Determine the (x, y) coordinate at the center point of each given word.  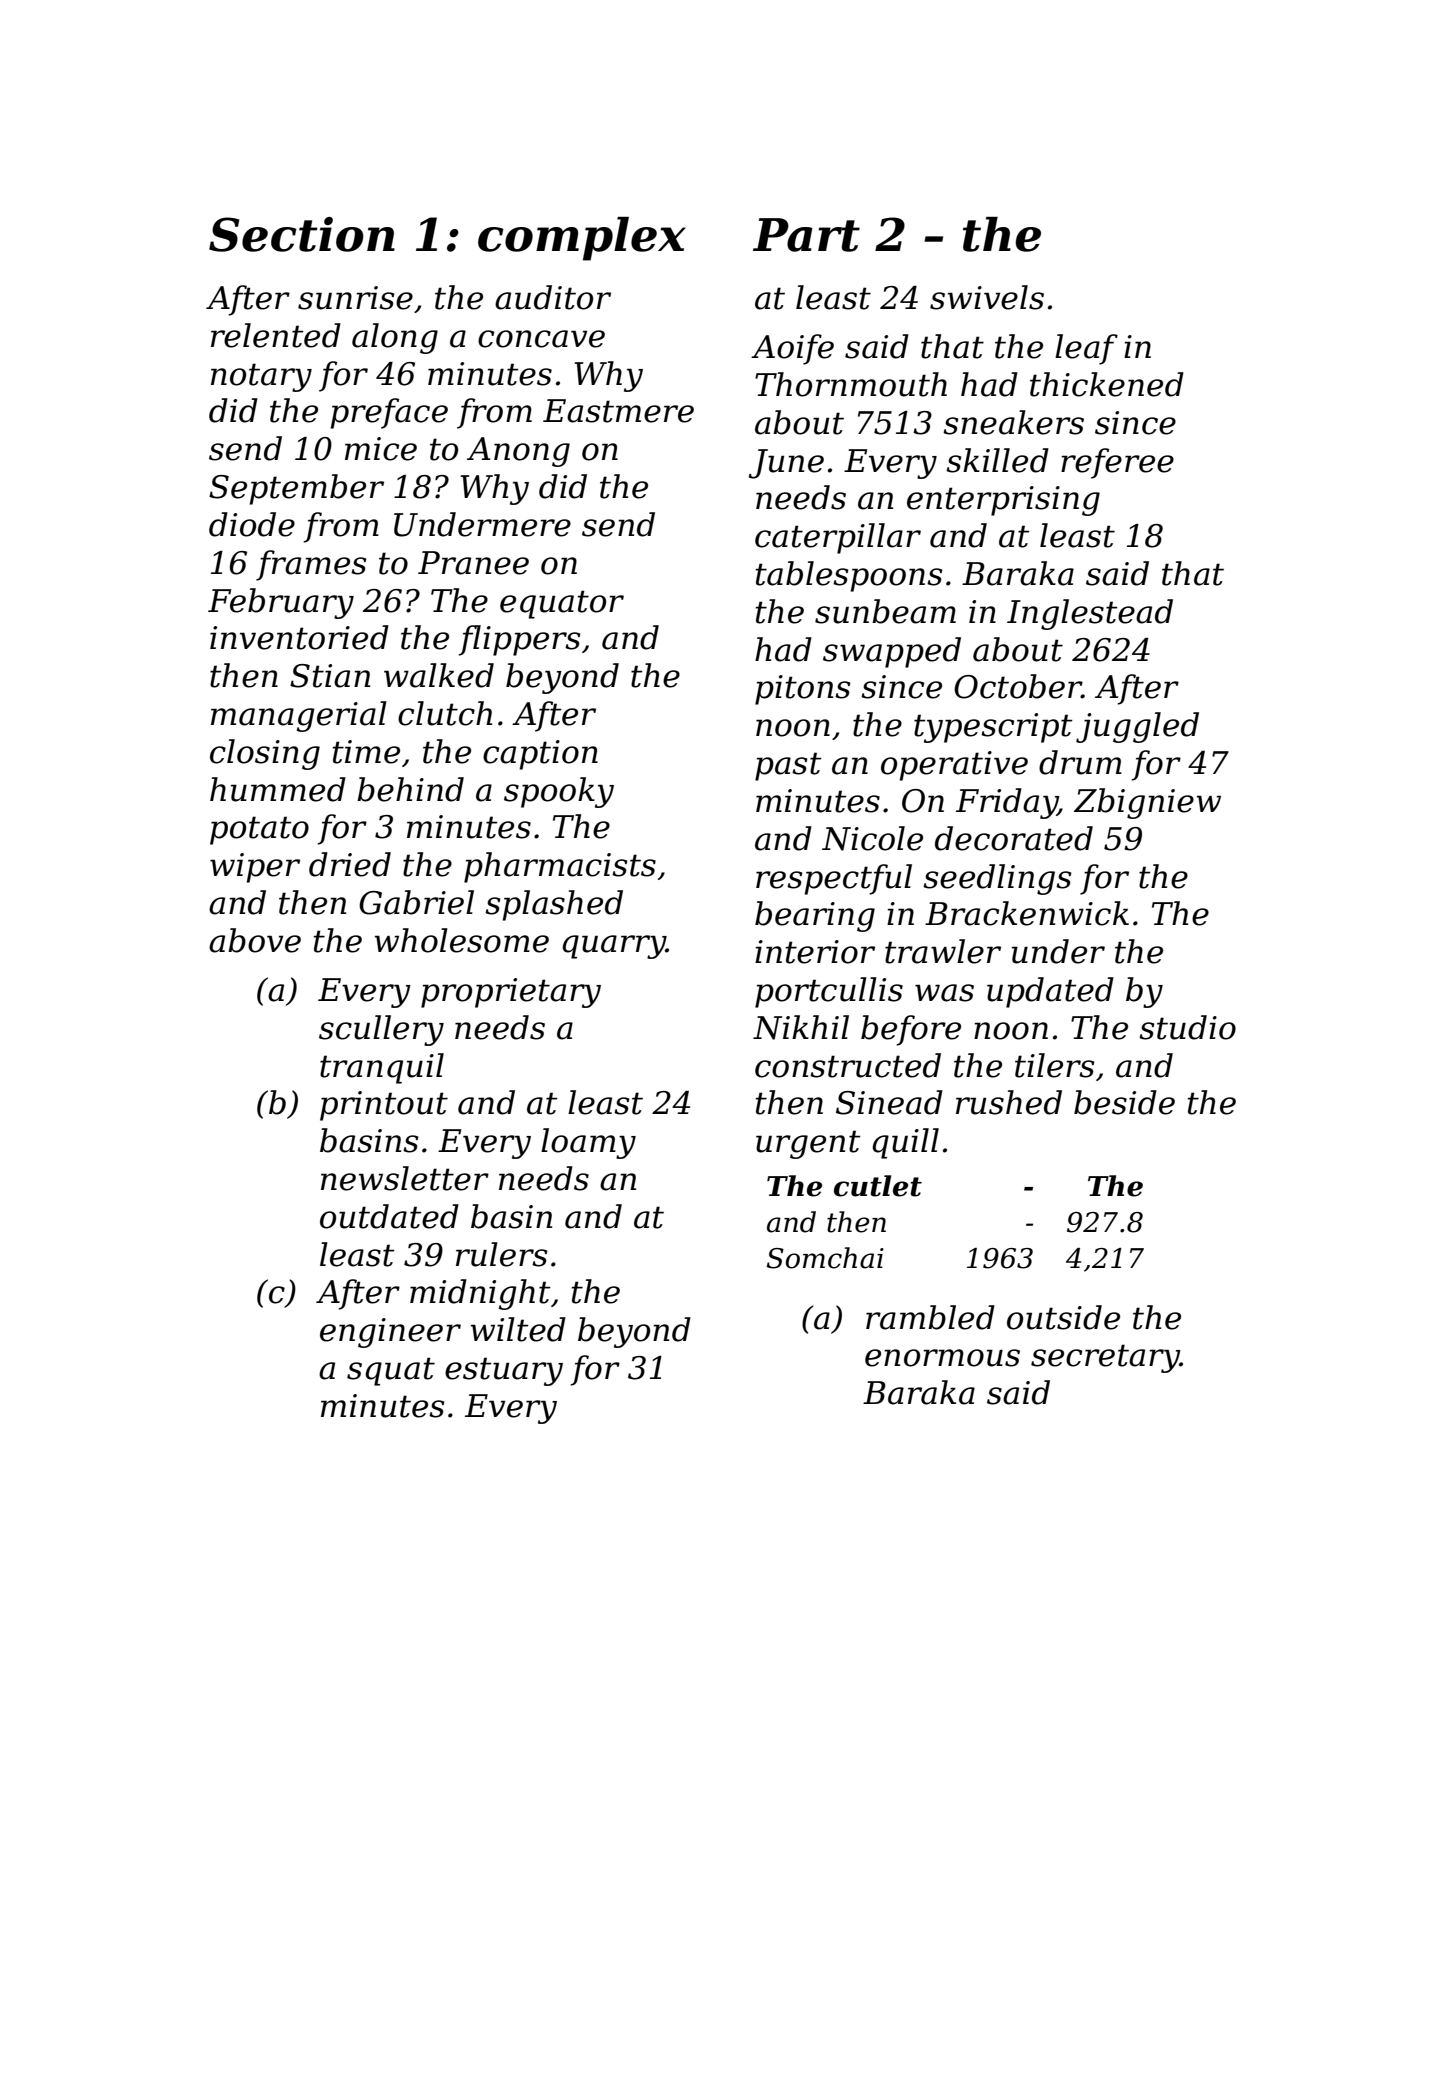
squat (391, 1371)
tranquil (382, 1068)
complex (582, 239)
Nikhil (801, 1027)
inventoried (299, 637)
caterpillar (838, 538)
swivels (987, 297)
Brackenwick (1027, 913)
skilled (997, 460)
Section (302, 234)
